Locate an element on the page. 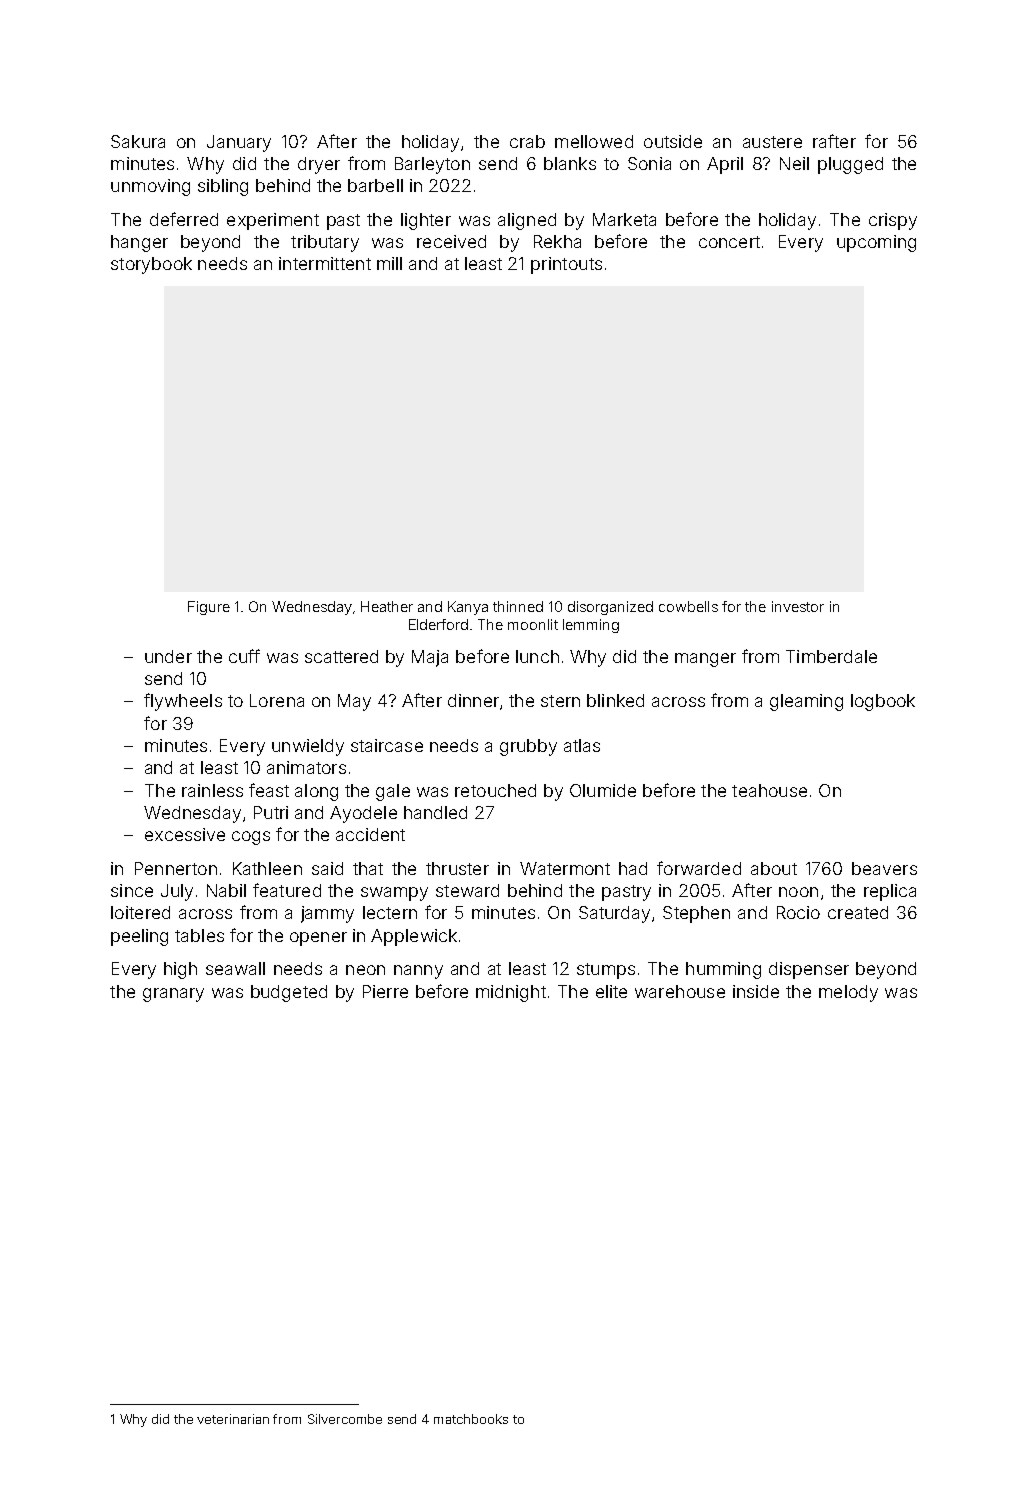 This image has width=1028, height=1489. matchbooks is located at coordinates (471, 1419).
